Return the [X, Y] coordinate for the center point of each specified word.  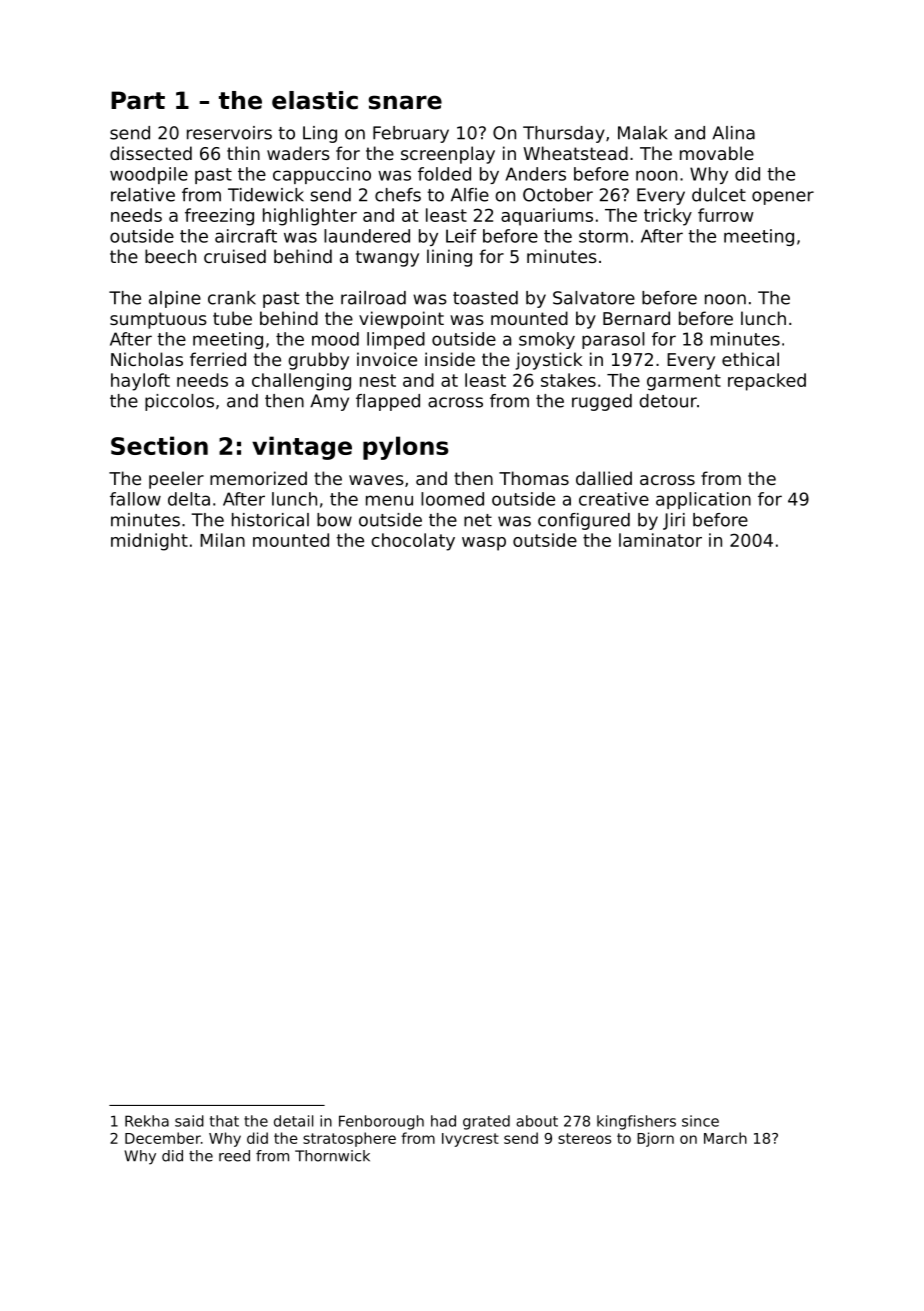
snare [405, 102]
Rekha [147, 1121]
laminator [660, 540]
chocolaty [413, 542]
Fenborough [381, 1122]
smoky [547, 340]
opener [783, 198]
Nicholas [147, 359]
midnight [149, 542]
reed [234, 1156]
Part [138, 100]
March [725, 1138]
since [700, 1121]
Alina [733, 133]
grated [486, 1122]
